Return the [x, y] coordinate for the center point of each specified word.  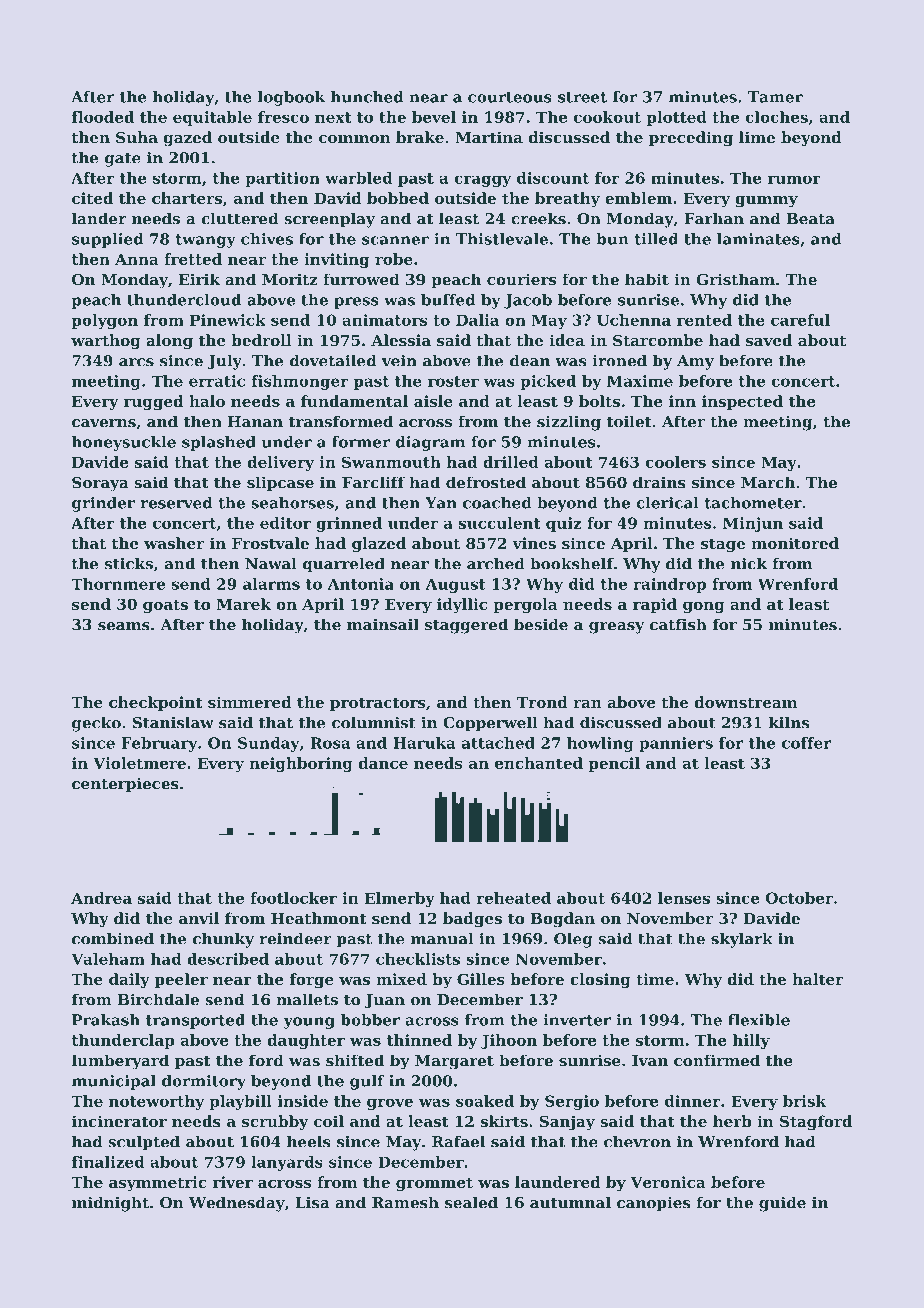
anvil [199, 918]
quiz [563, 524]
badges [472, 920]
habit [647, 279]
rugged [154, 402]
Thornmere [118, 584]
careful [800, 320]
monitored [795, 543]
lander [99, 218]
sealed [471, 1202]
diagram [430, 443]
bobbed [398, 198]
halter [818, 979]
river [233, 1182]
